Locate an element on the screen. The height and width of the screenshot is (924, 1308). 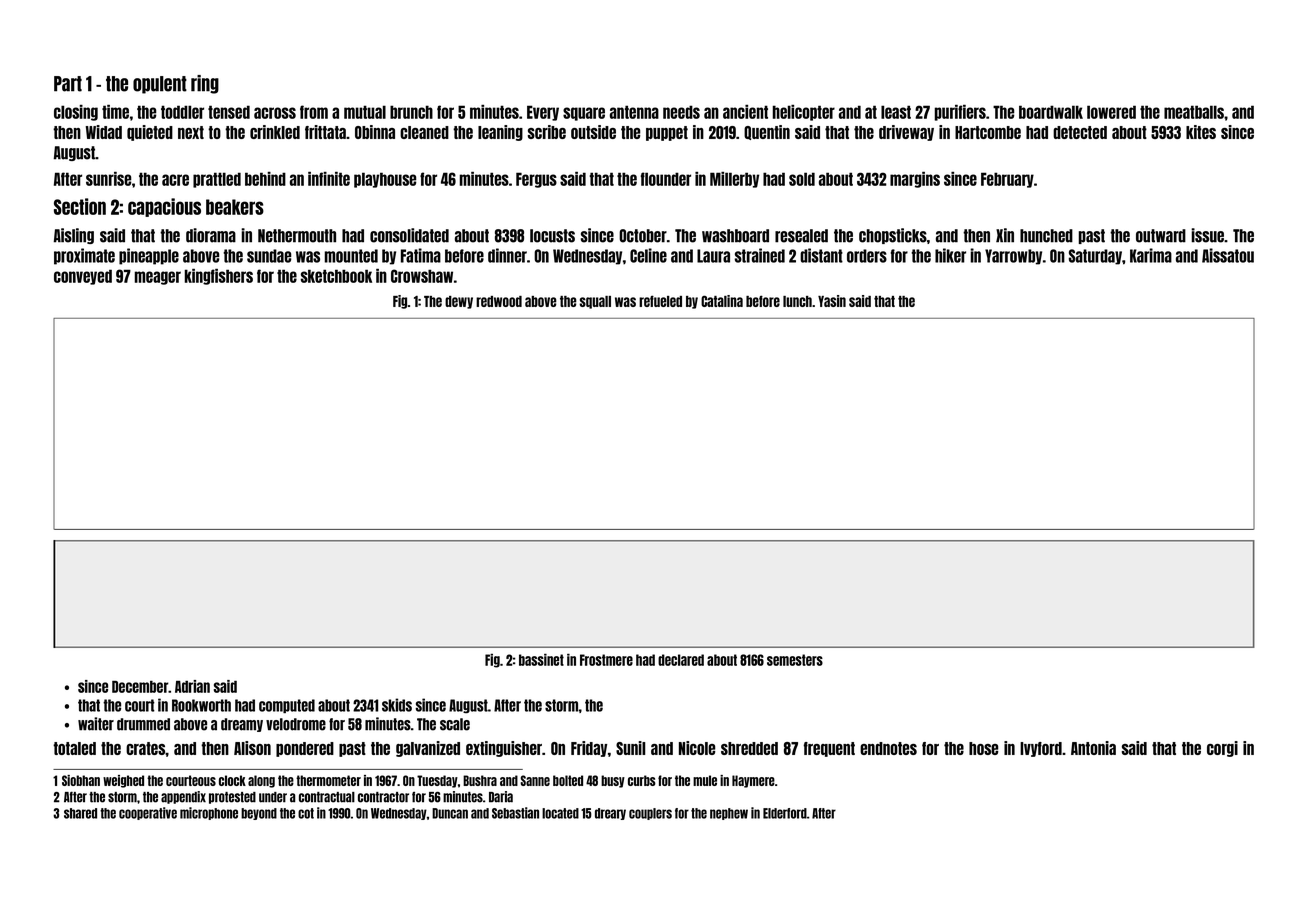
dewy is located at coordinates (459, 302).
